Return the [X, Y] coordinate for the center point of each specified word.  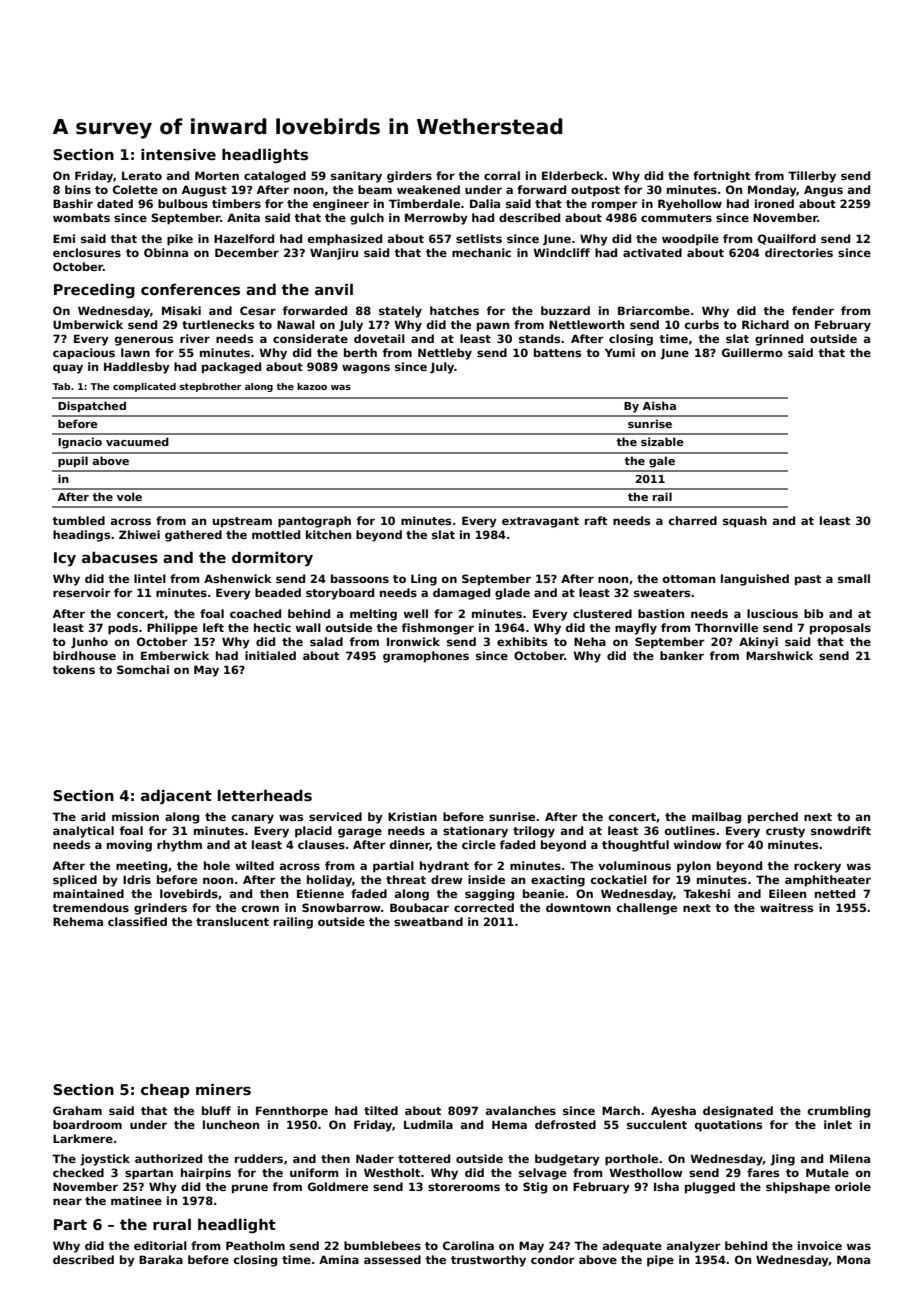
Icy [65, 559]
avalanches [521, 1110]
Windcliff [561, 252]
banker [682, 655]
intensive [178, 154]
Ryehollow [690, 205]
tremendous [90, 907]
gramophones [426, 657]
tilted [381, 1110]
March [621, 1110]
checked [78, 1172]
